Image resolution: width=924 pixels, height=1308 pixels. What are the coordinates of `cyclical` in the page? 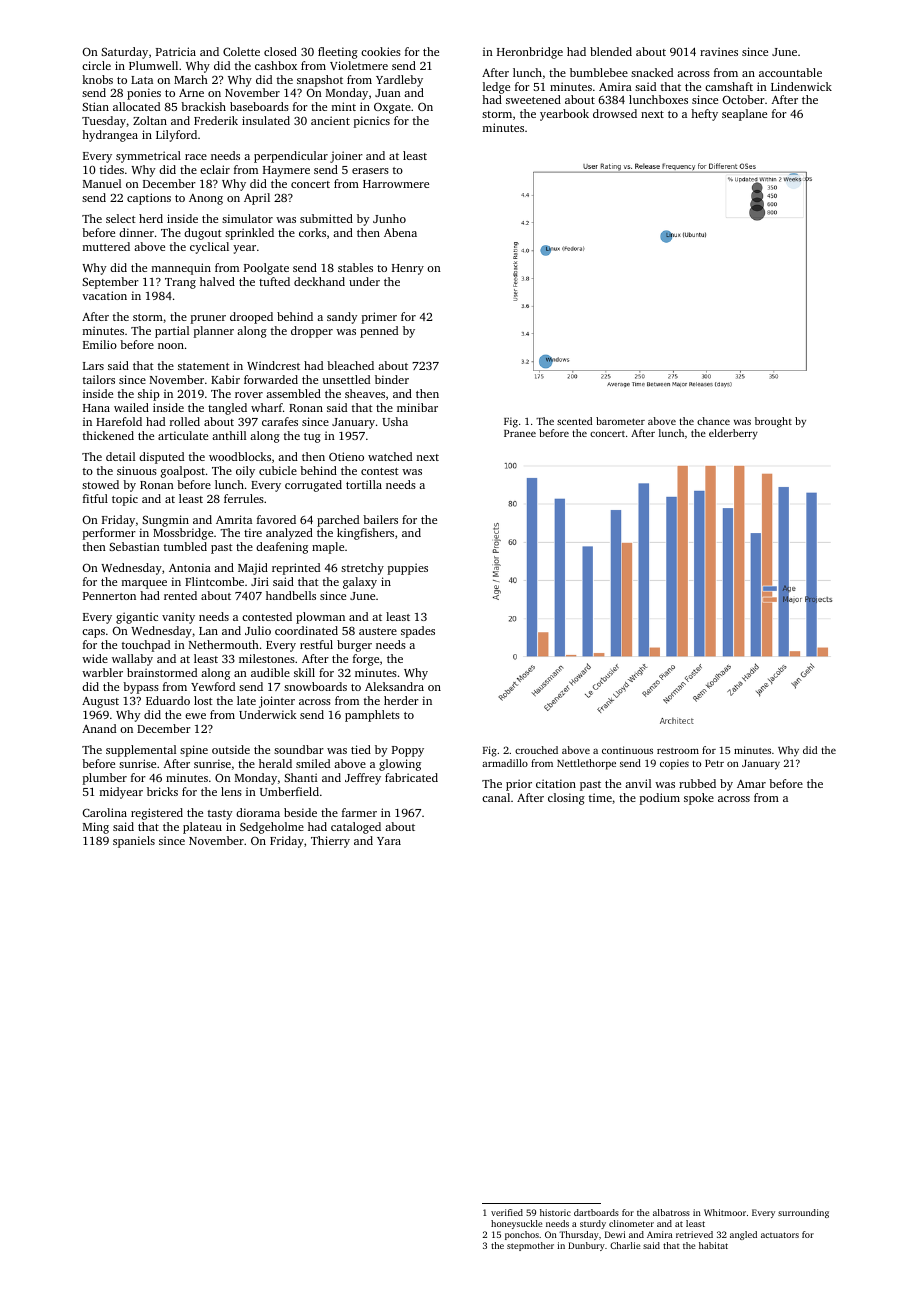 It's located at (209, 248).
